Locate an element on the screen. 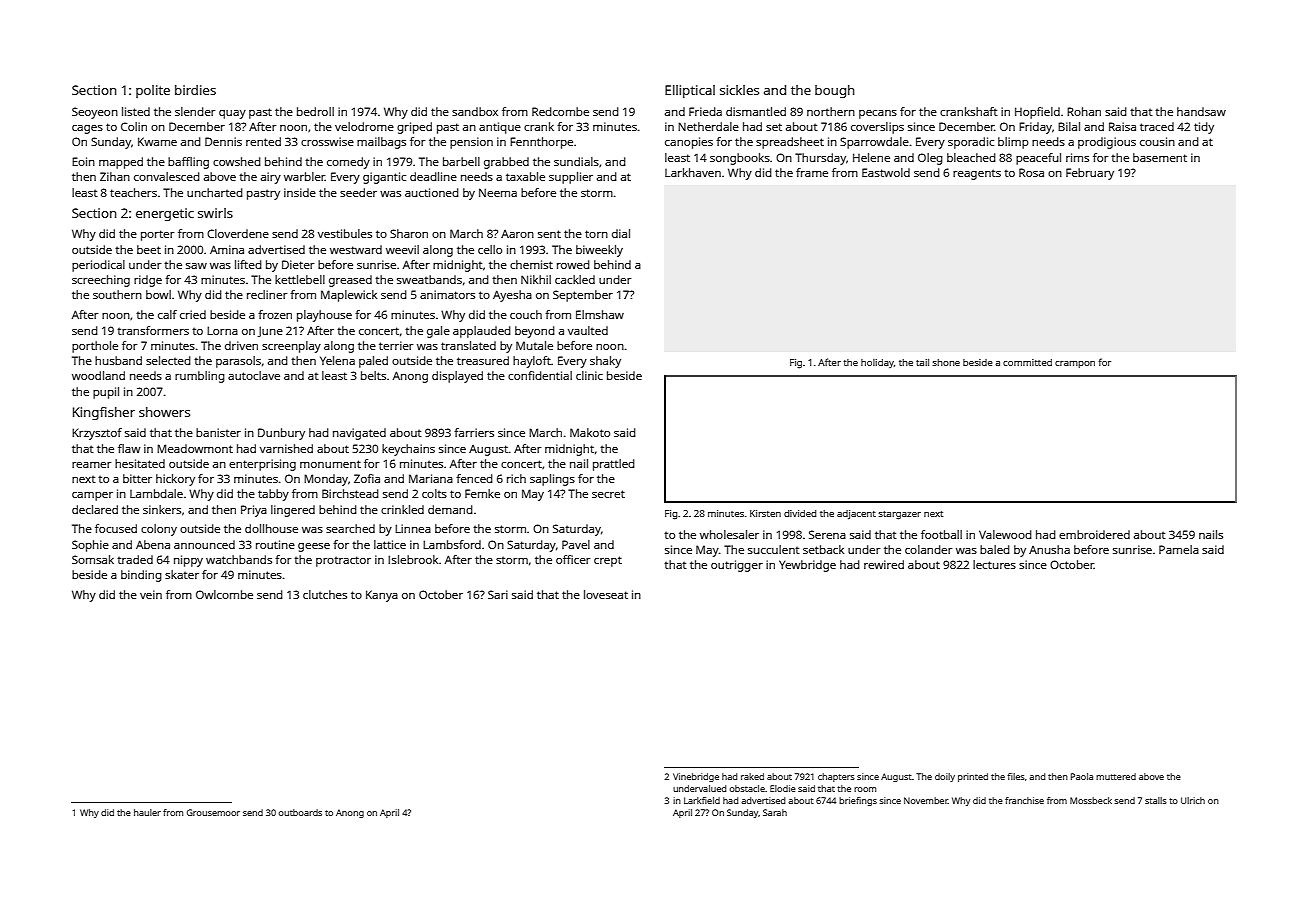 Image resolution: width=1308 pixels, height=924 pixels. vein is located at coordinates (151, 594).
